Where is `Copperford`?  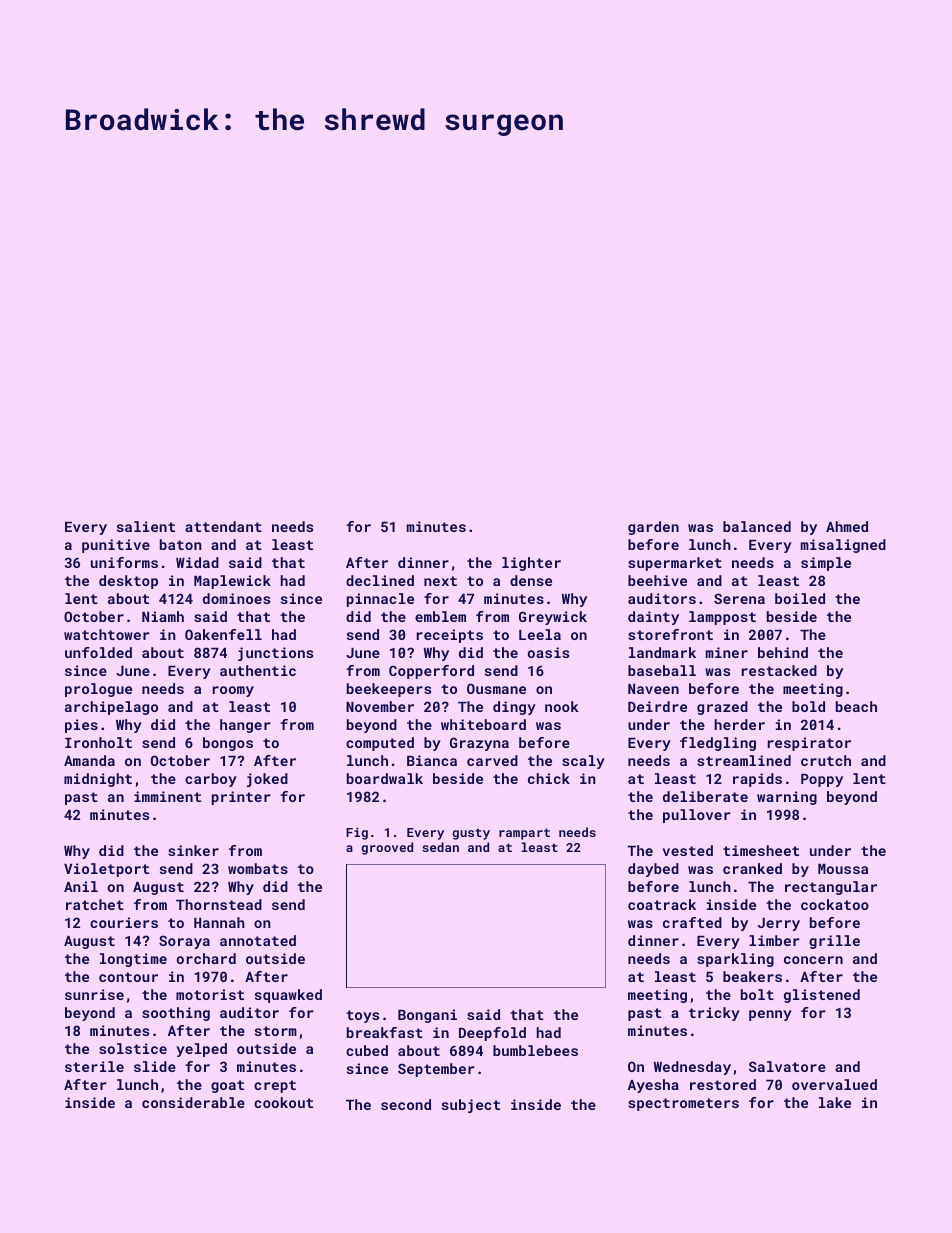 Copperford is located at coordinates (431, 672).
